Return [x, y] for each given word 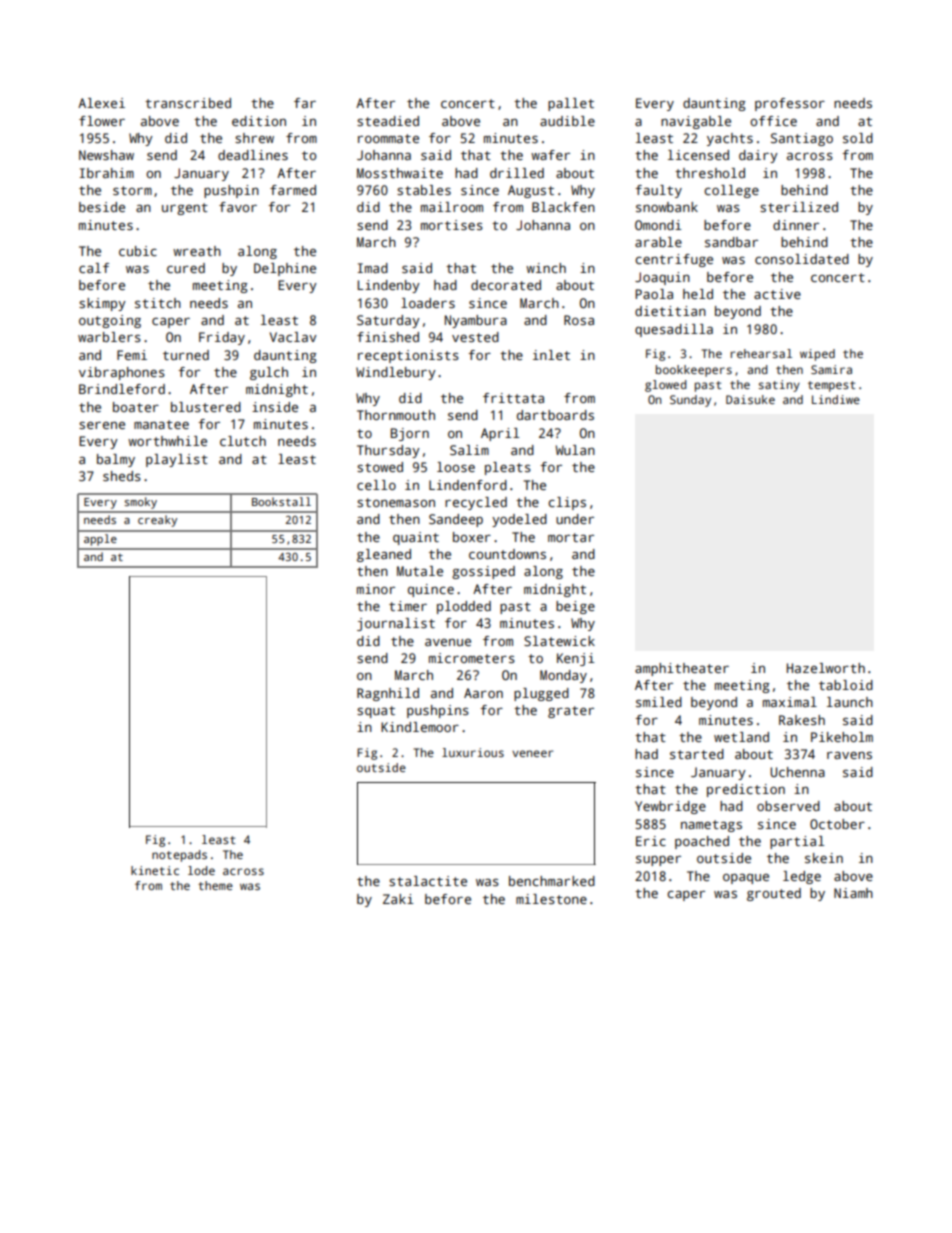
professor [790, 104]
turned [186, 355]
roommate [388, 138]
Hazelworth [826, 668]
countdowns [507, 554]
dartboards [555, 415]
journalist [396, 624]
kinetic [155, 870]
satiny [779, 386]
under [575, 519]
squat [376, 712]
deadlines [253, 155]
